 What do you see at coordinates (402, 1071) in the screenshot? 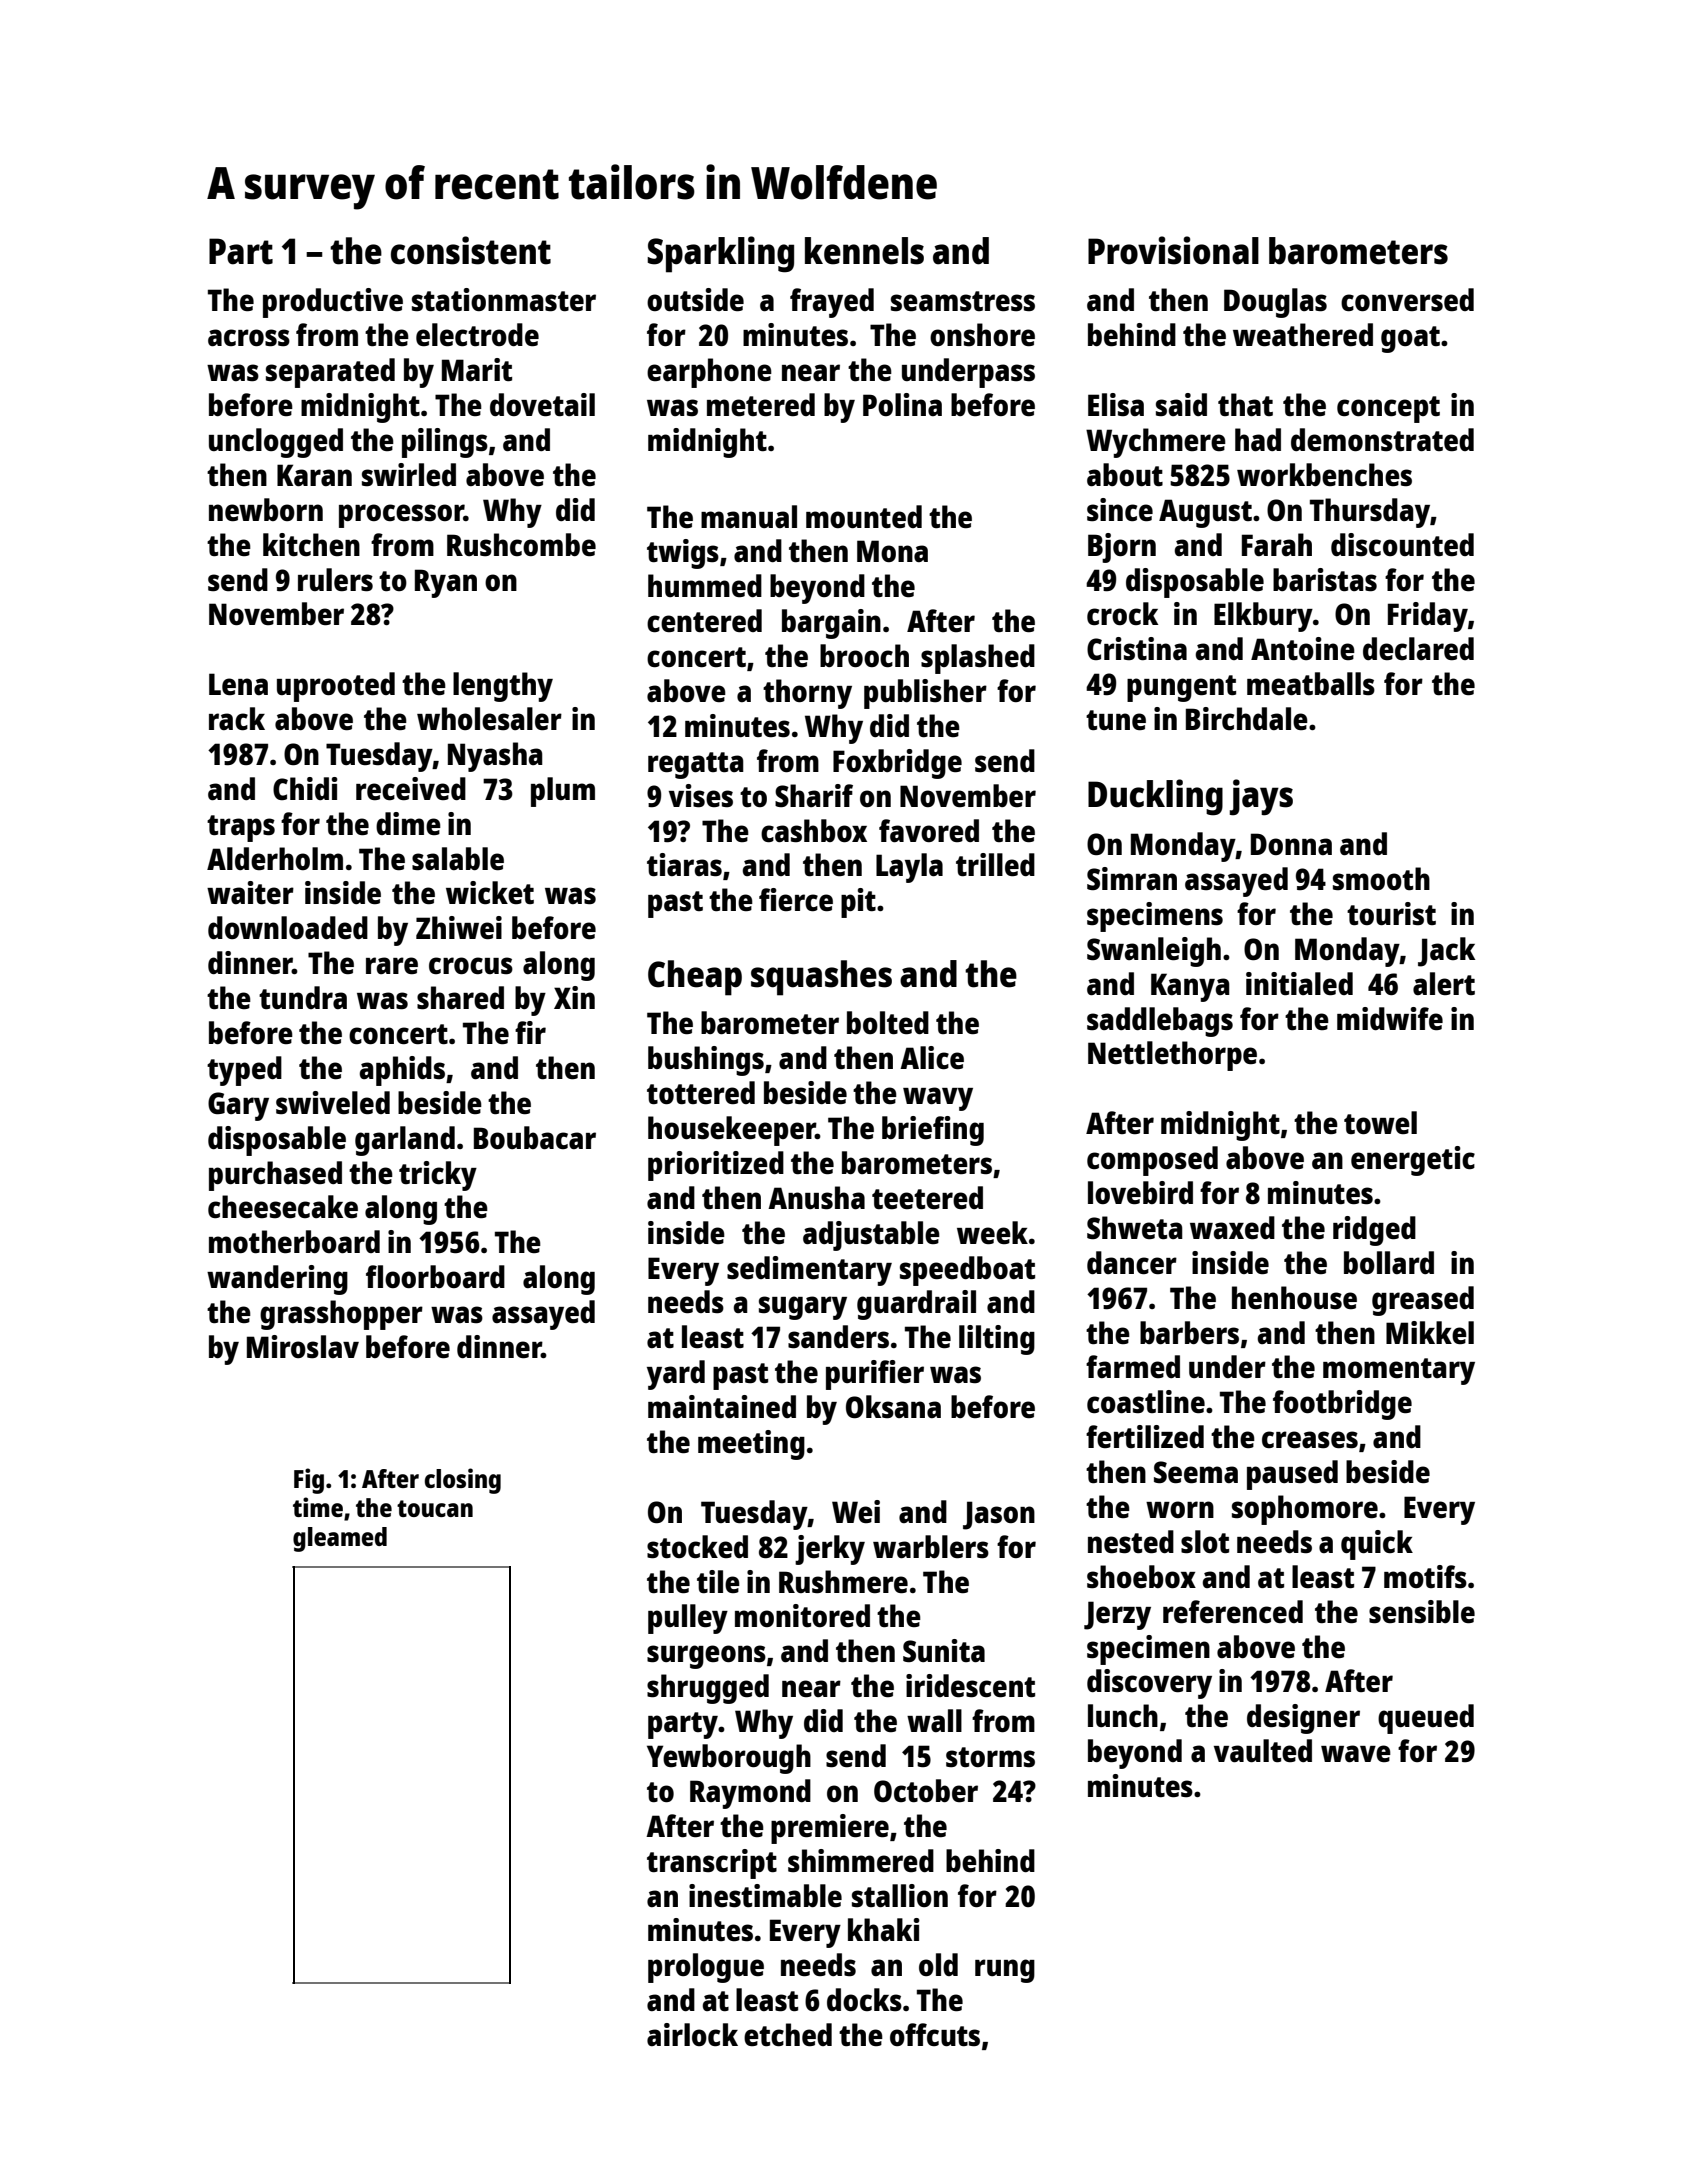
I see `aphids` at bounding box center [402, 1071].
